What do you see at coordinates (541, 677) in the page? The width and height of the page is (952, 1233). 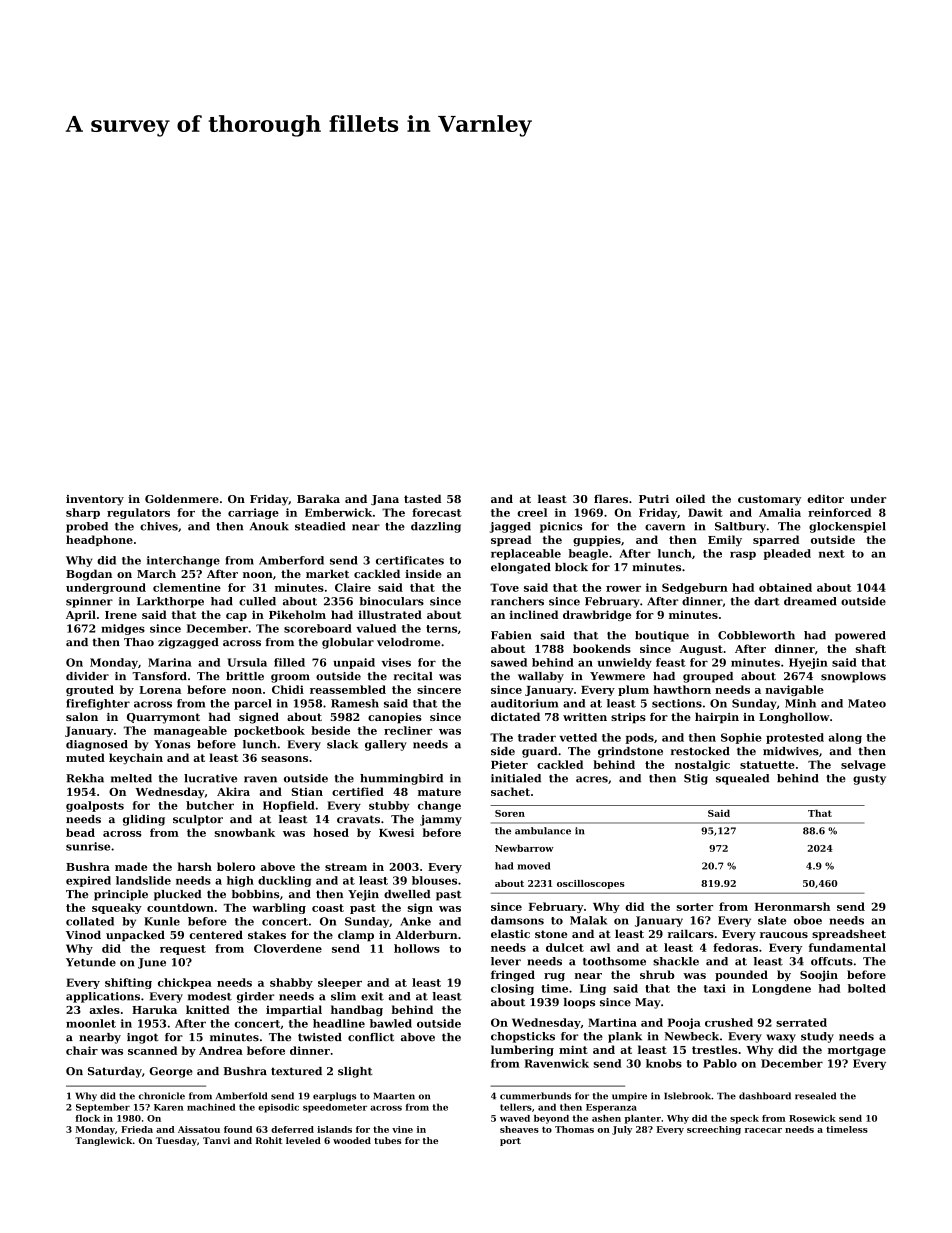 I see `wallaby` at bounding box center [541, 677].
